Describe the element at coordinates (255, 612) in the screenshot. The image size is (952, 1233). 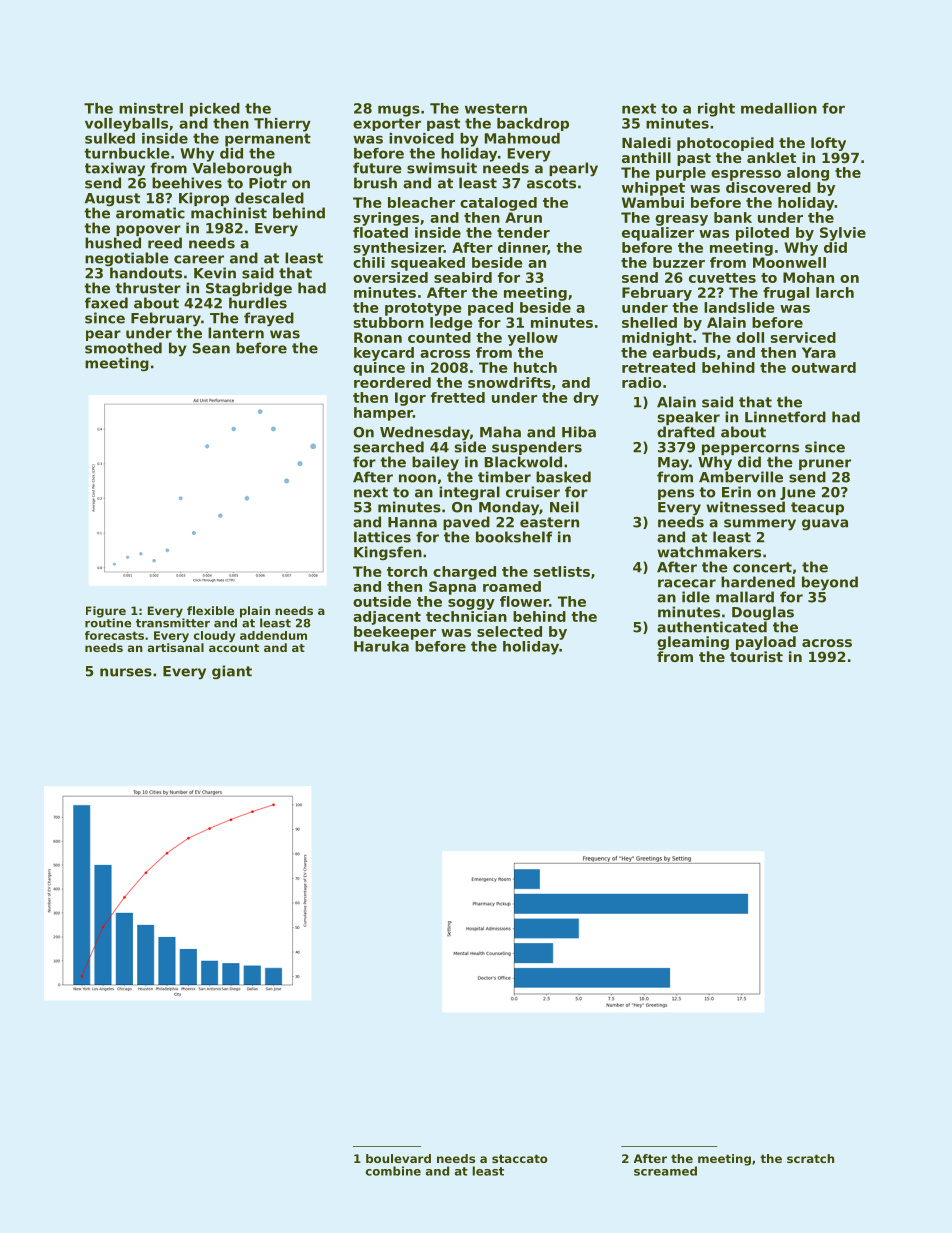
I see `plain` at that location.
